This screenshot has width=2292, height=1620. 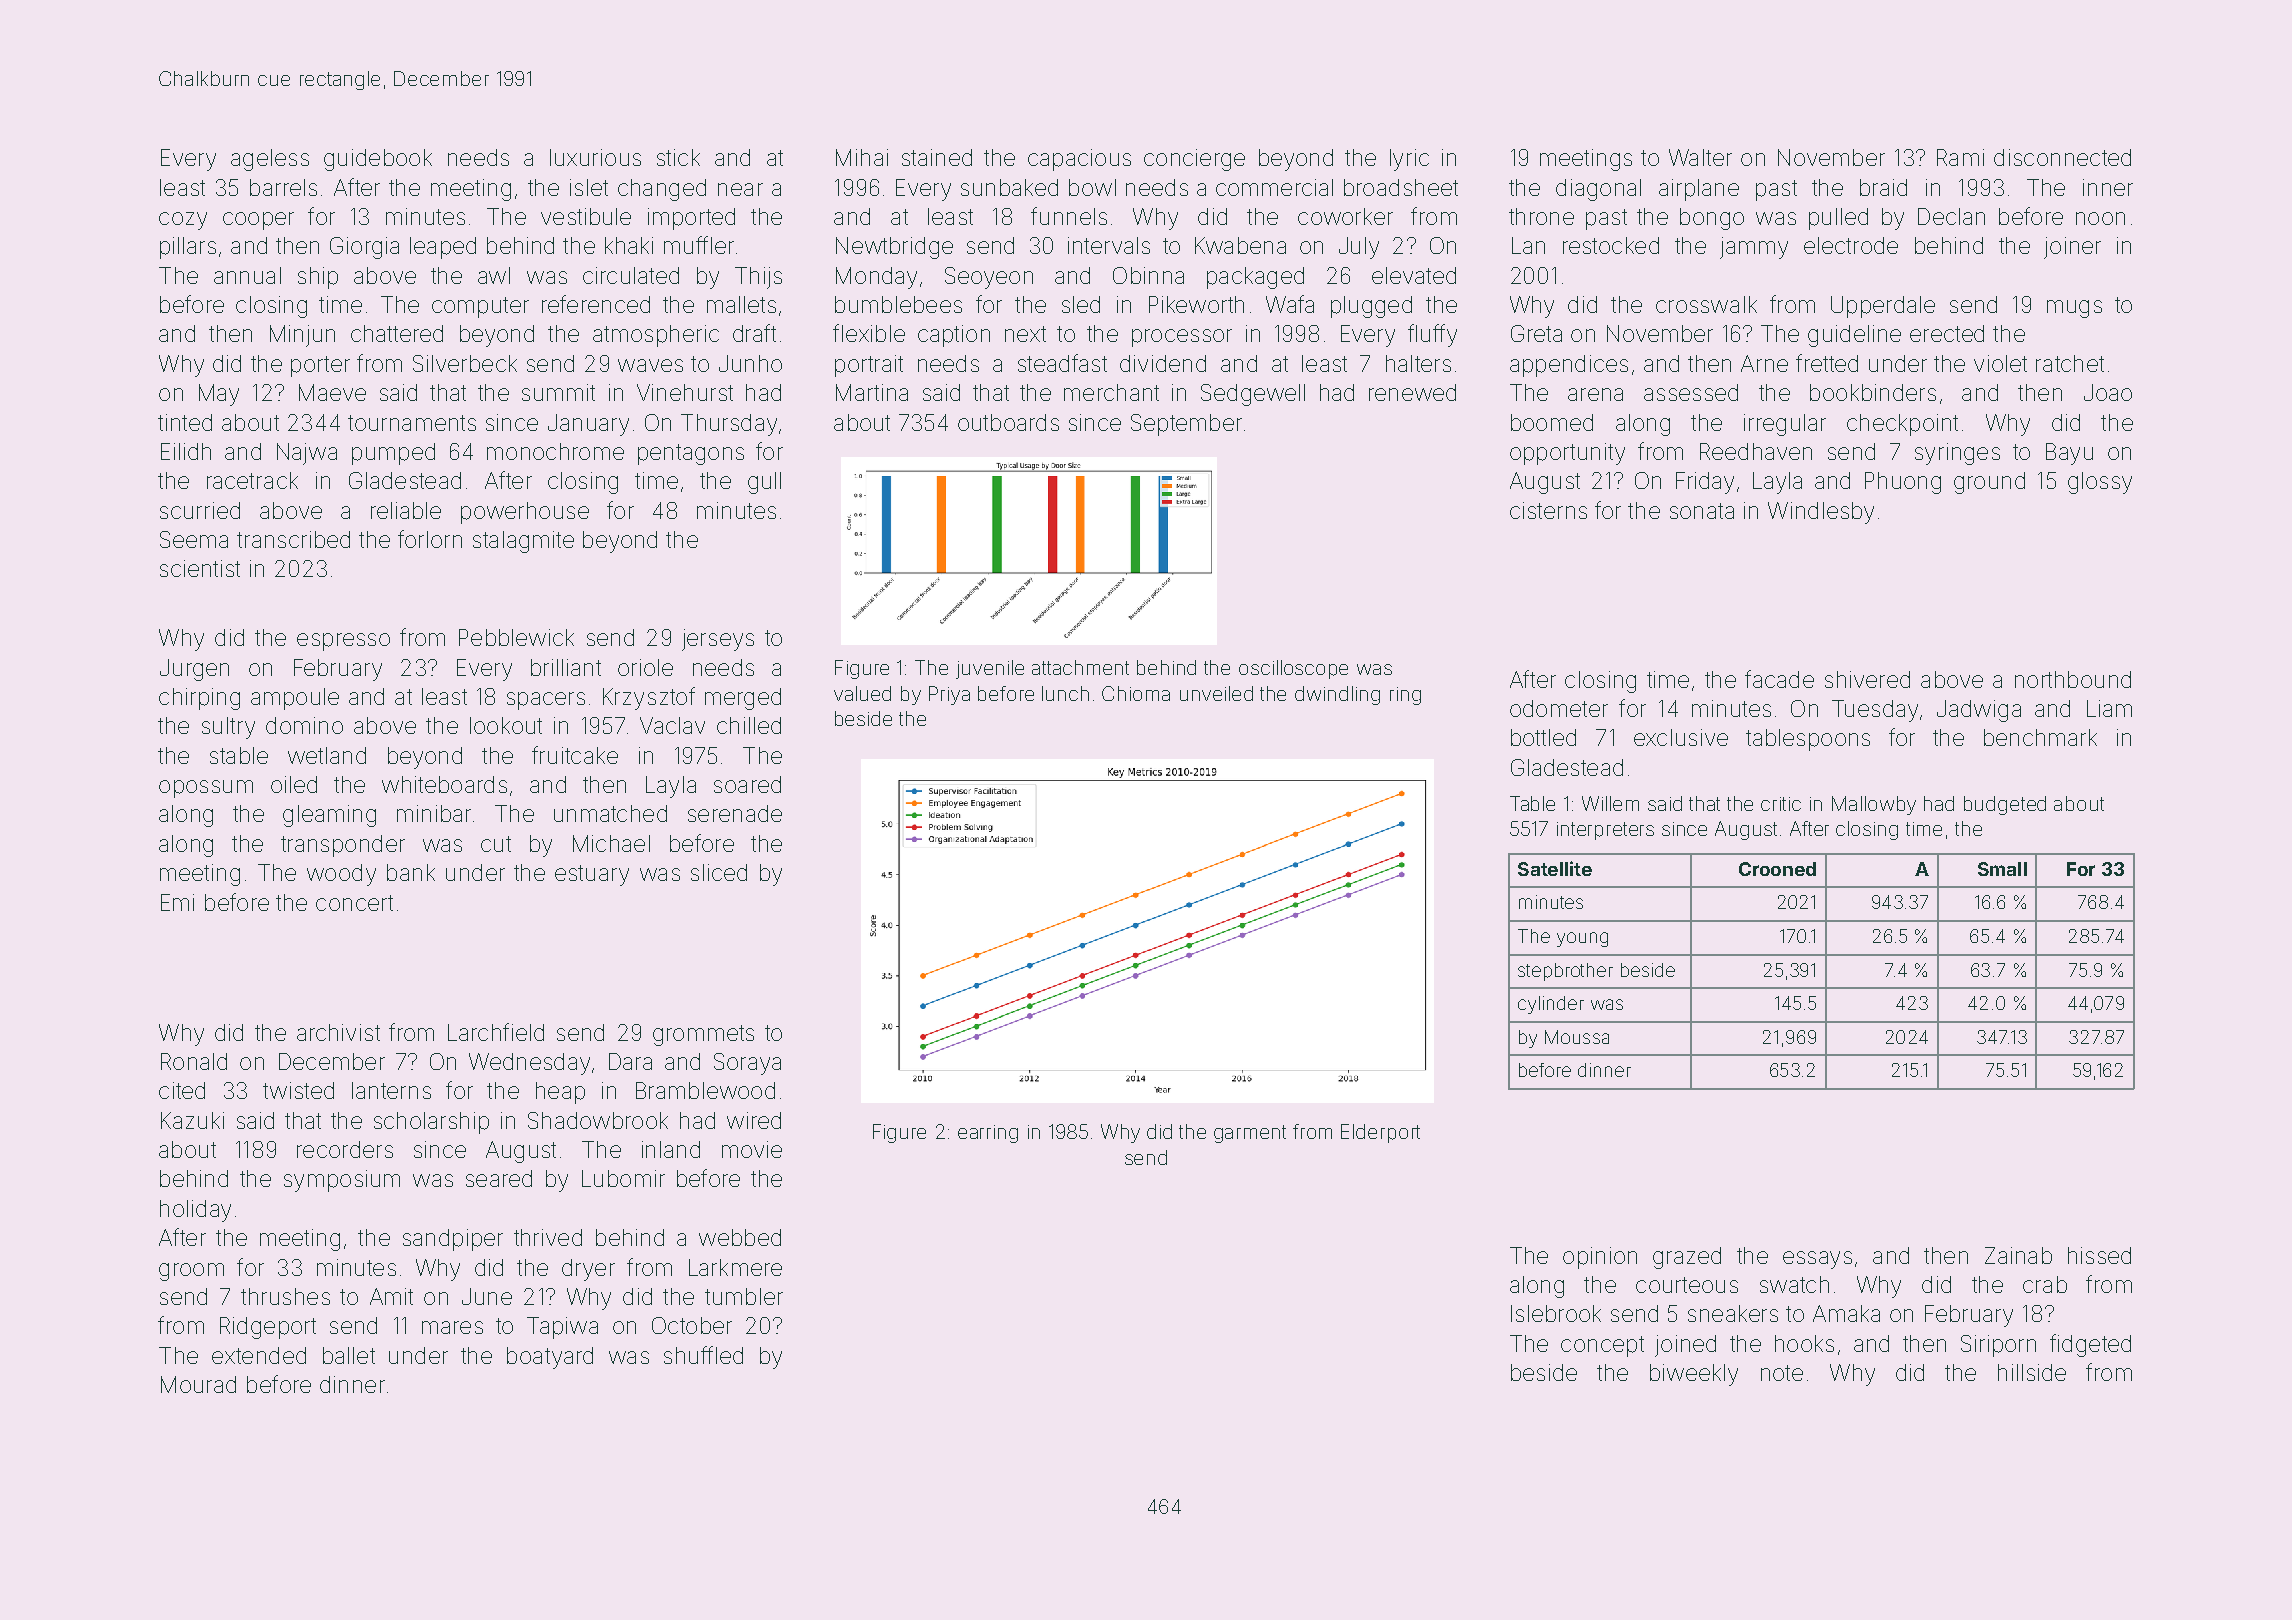 I want to click on note, so click(x=1782, y=1373).
